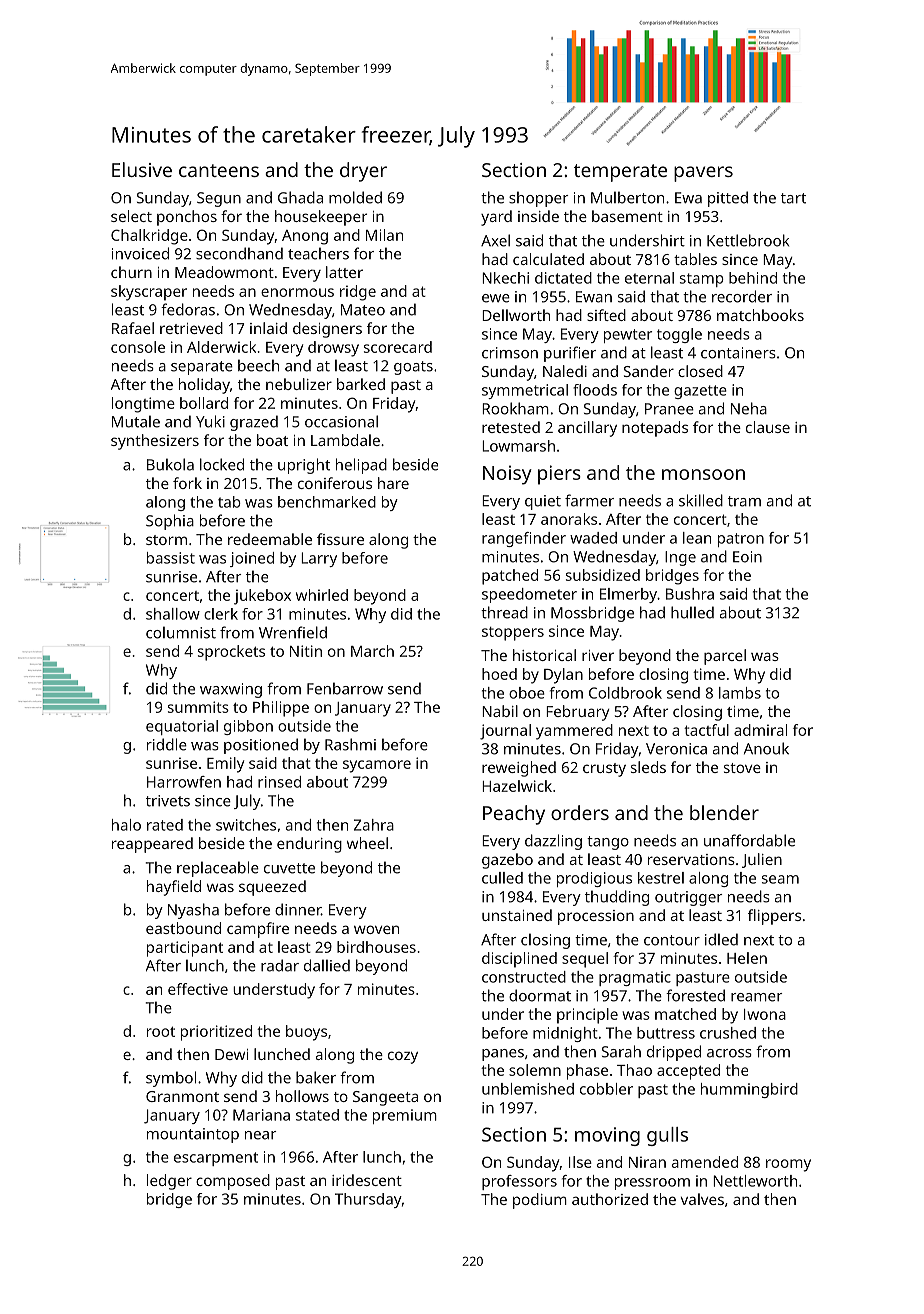  Describe the element at coordinates (502, 878) in the screenshot. I see `culled` at that location.
